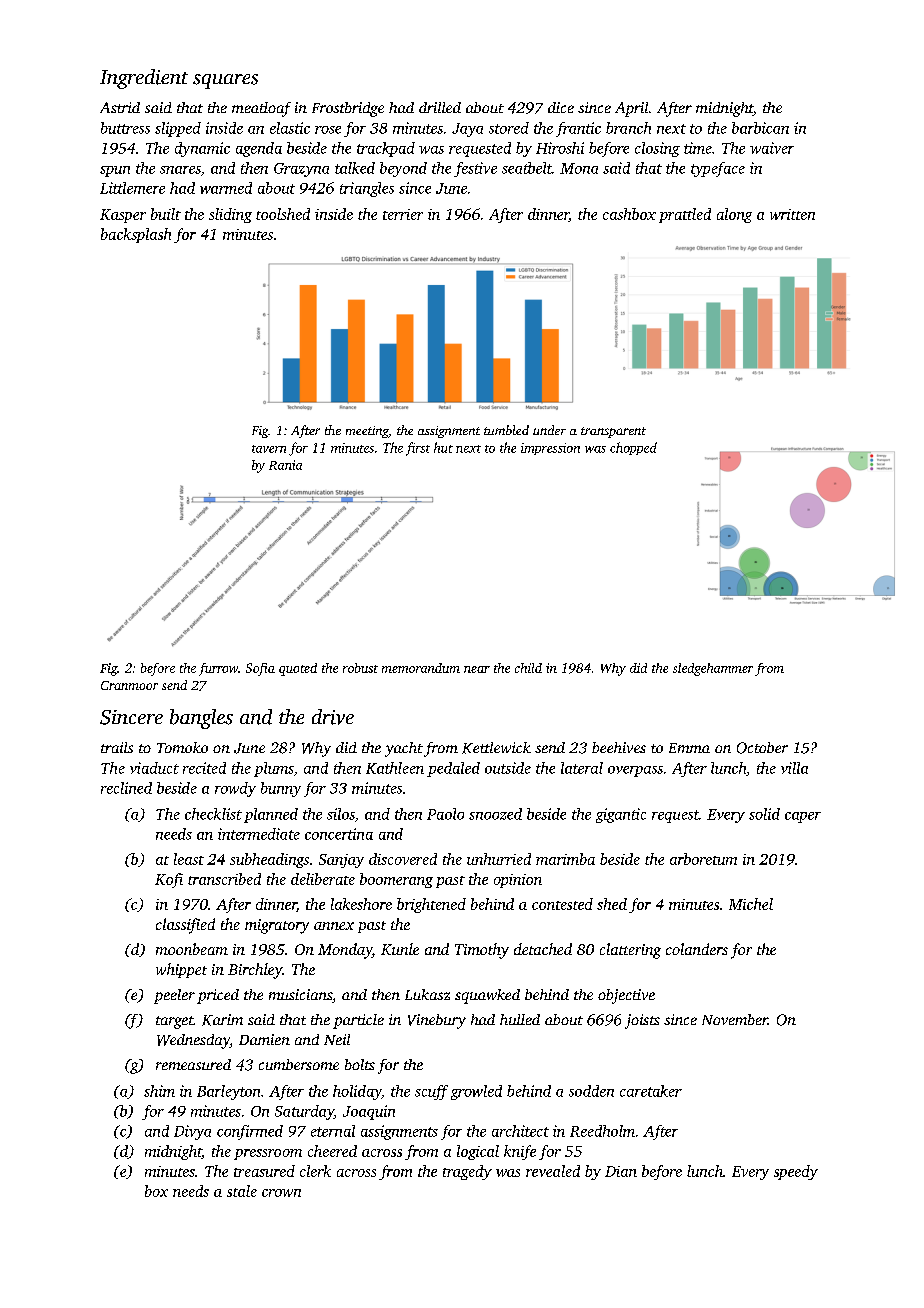 Image resolution: width=924 pixels, height=1308 pixels. I want to click on Sofia, so click(260, 669).
